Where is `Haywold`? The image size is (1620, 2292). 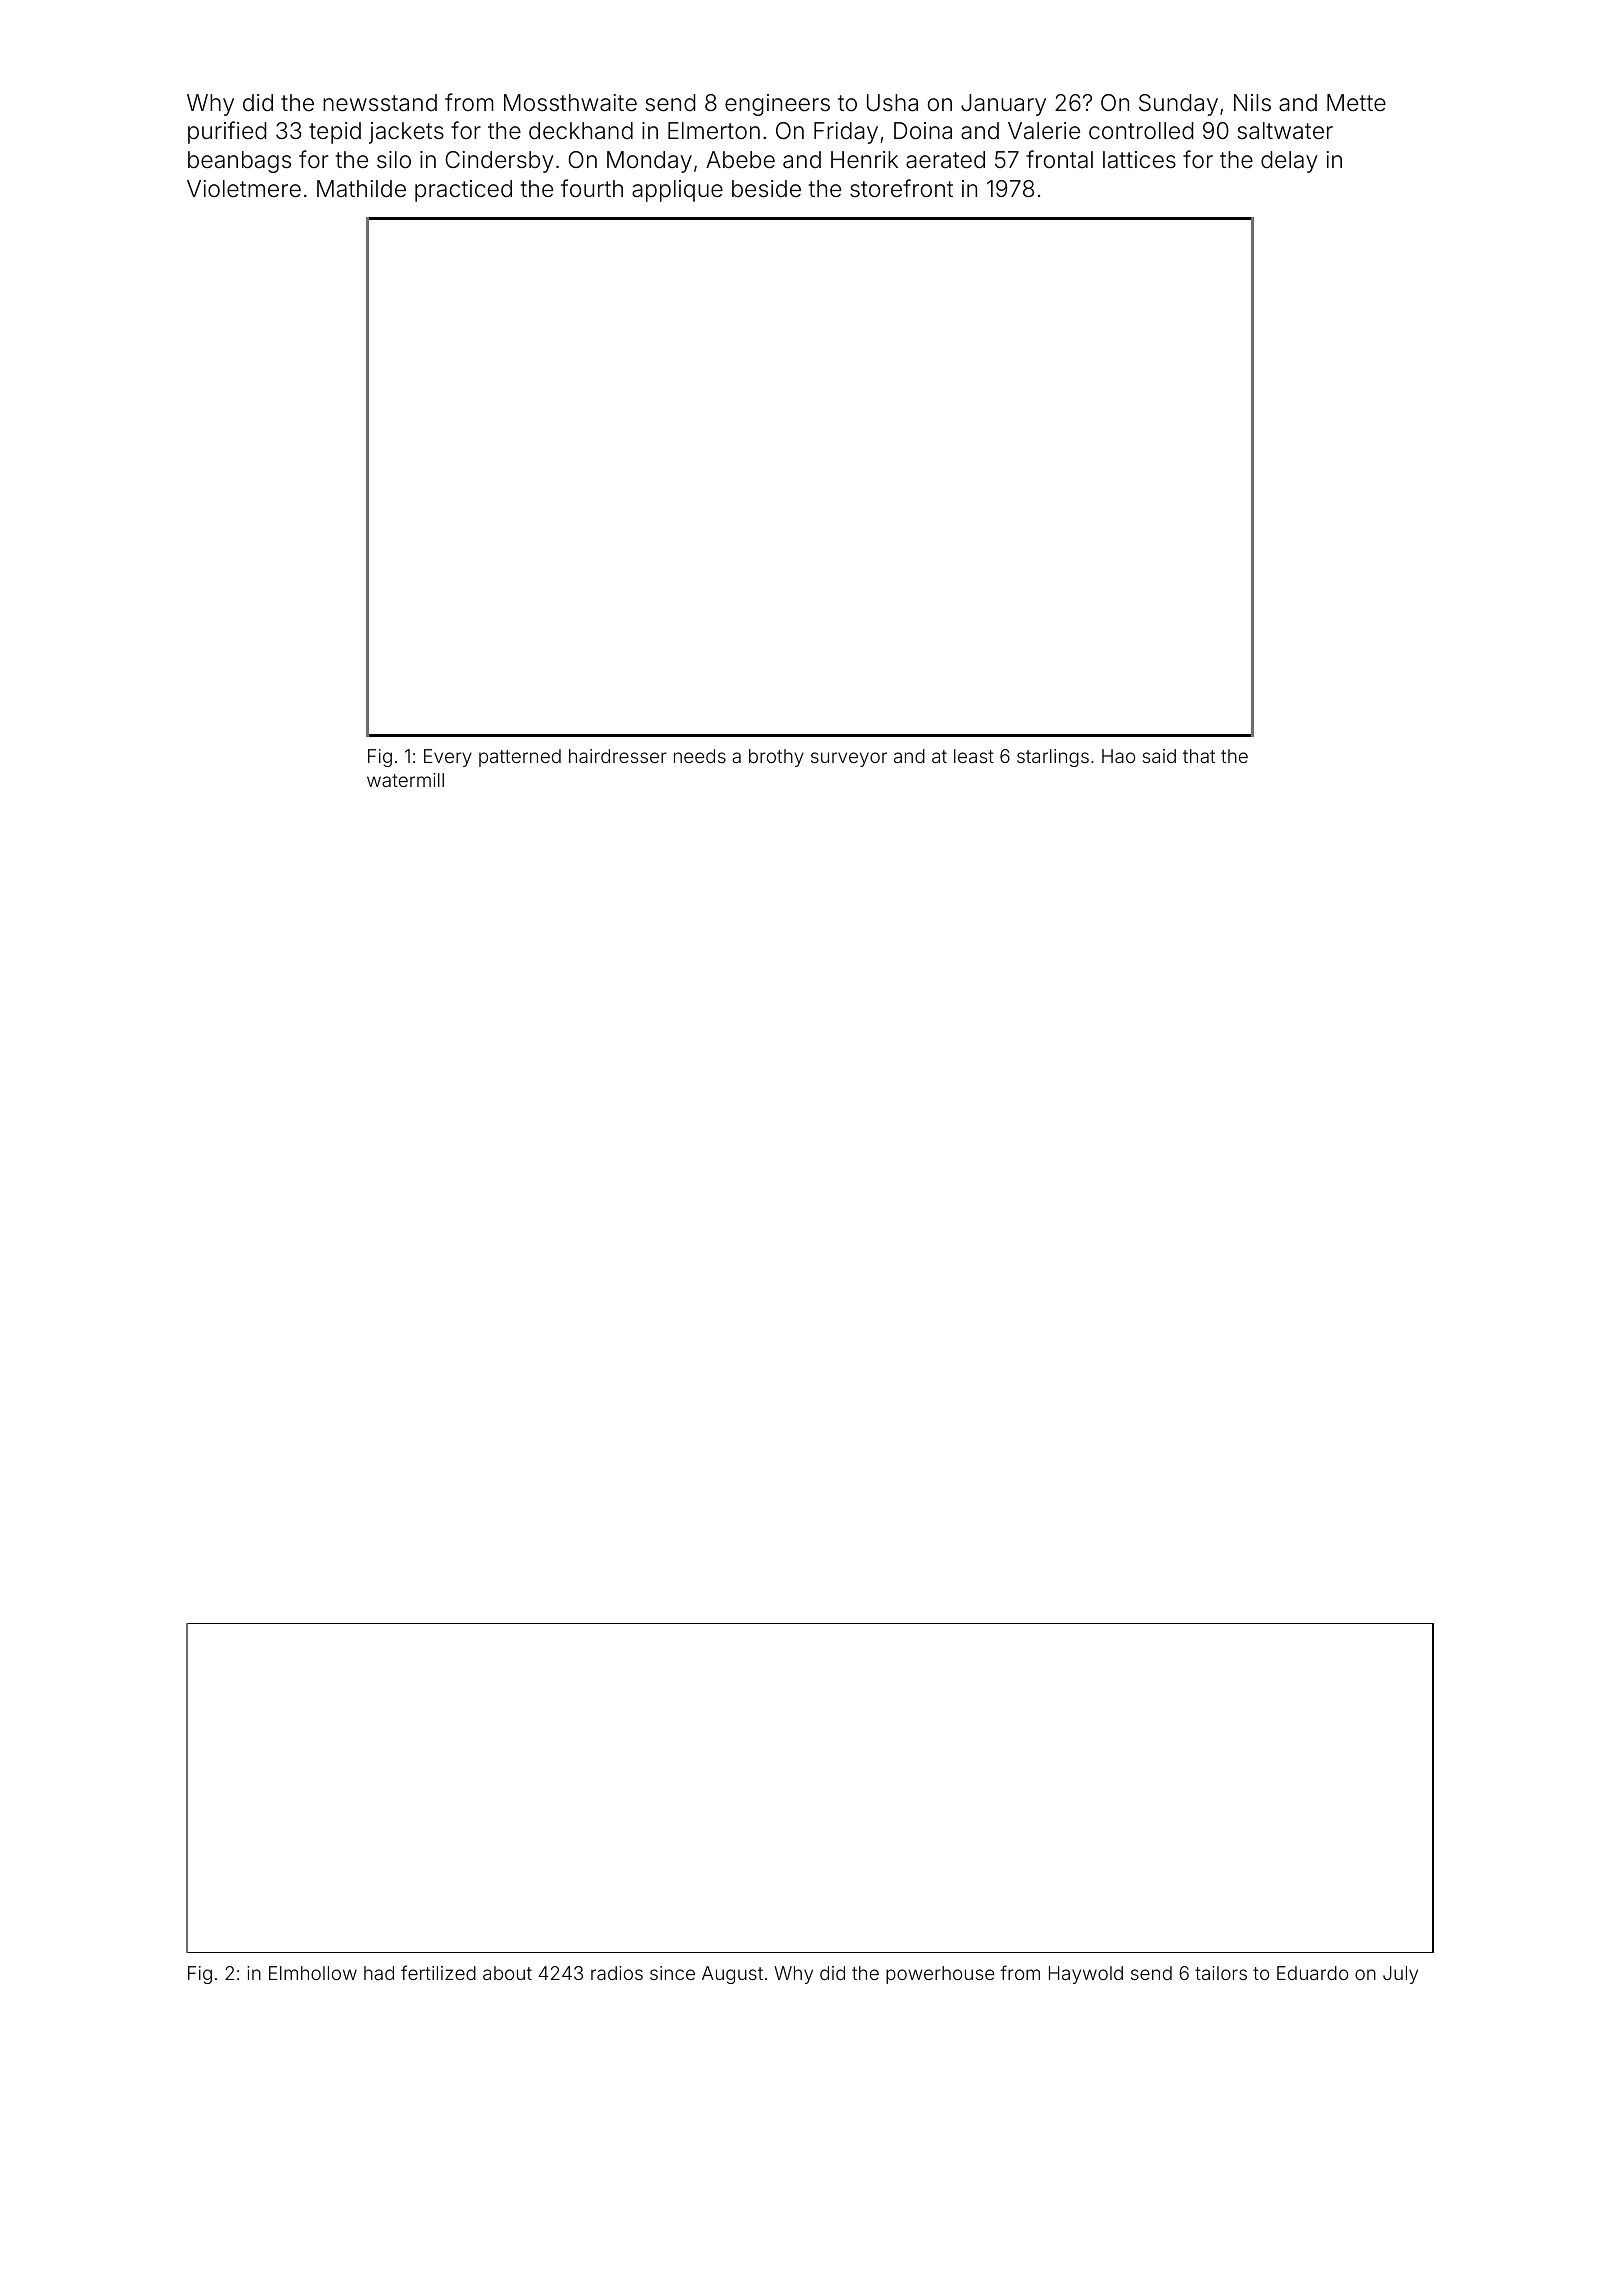
Haywold is located at coordinates (1086, 1975).
